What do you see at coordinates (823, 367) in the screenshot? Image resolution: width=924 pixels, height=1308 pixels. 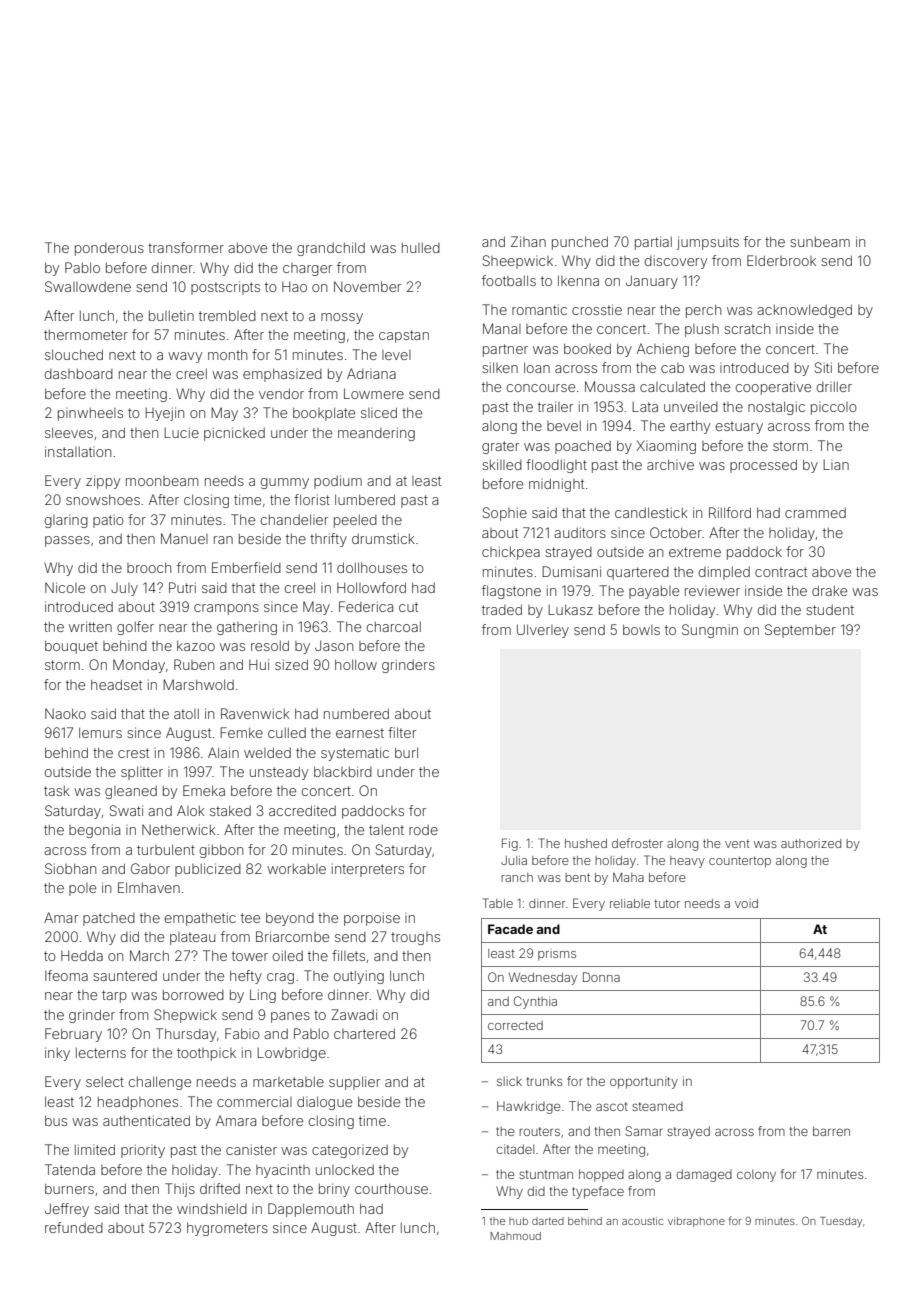 I see `Siti` at bounding box center [823, 367].
